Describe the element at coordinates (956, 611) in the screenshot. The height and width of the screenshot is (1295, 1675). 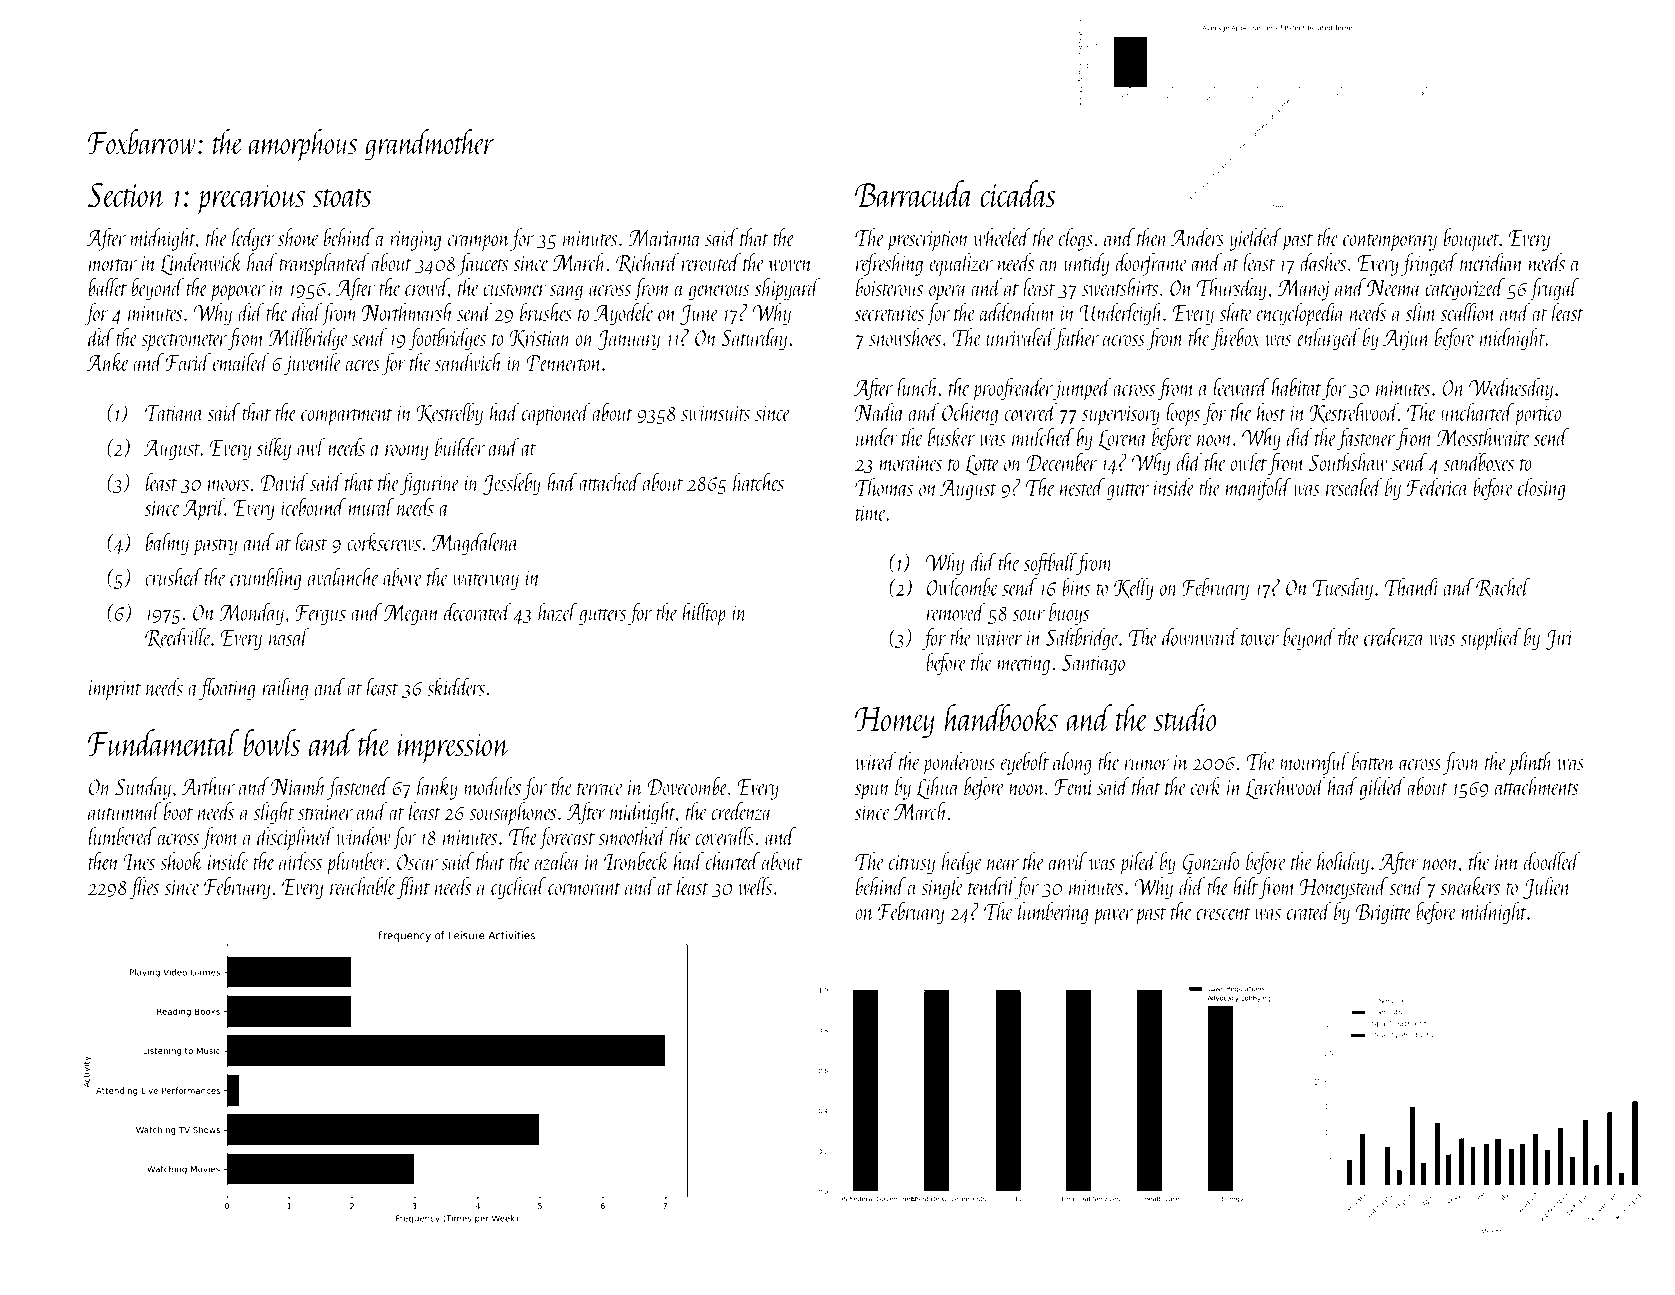
I see `removed` at that location.
